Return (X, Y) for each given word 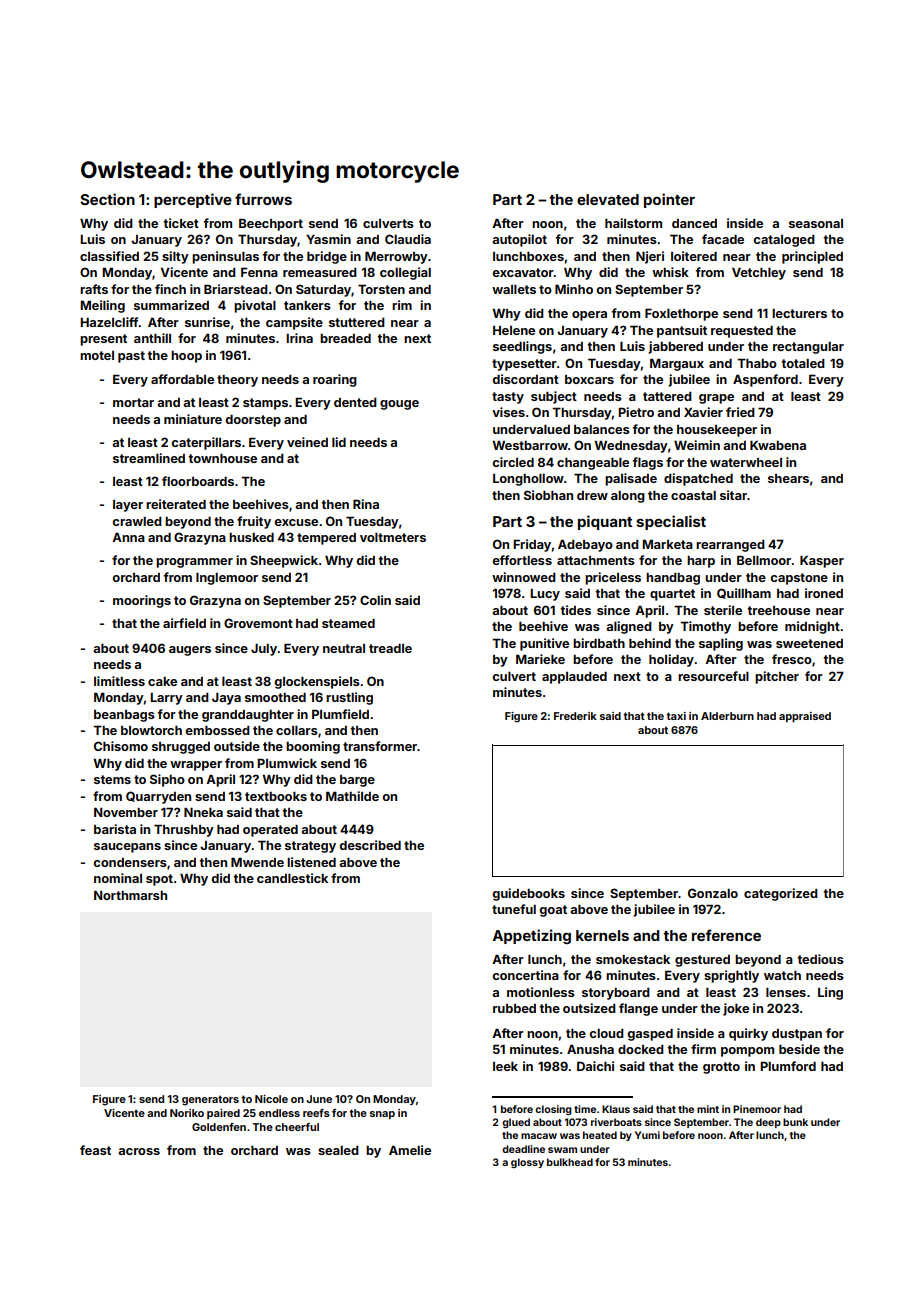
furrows (263, 199)
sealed (338, 1150)
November (126, 812)
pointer (669, 200)
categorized (781, 894)
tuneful (514, 909)
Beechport (271, 224)
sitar (733, 495)
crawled (137, 521)
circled (513, 462)
